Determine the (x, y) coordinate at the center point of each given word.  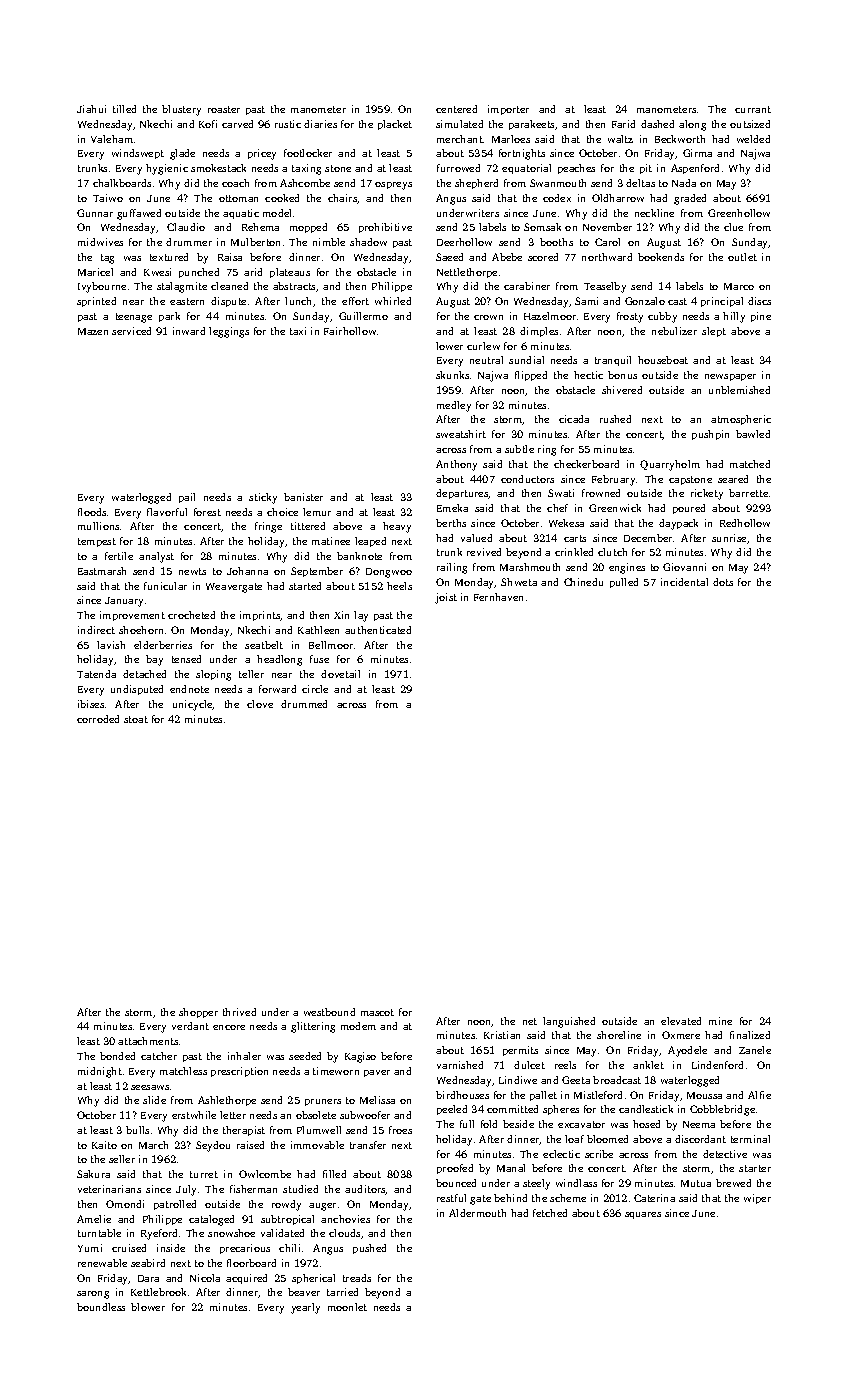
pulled (624, 583)
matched (750, 464)
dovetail (340, 674)
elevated (681, 1021)
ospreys (393, 186)
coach (235, 183)
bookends (661, 257)
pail (187, 498)
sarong (93, 1295)
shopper (198, 1013)
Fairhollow (350, 331)
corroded (98, 719)
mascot (377, 1012)
